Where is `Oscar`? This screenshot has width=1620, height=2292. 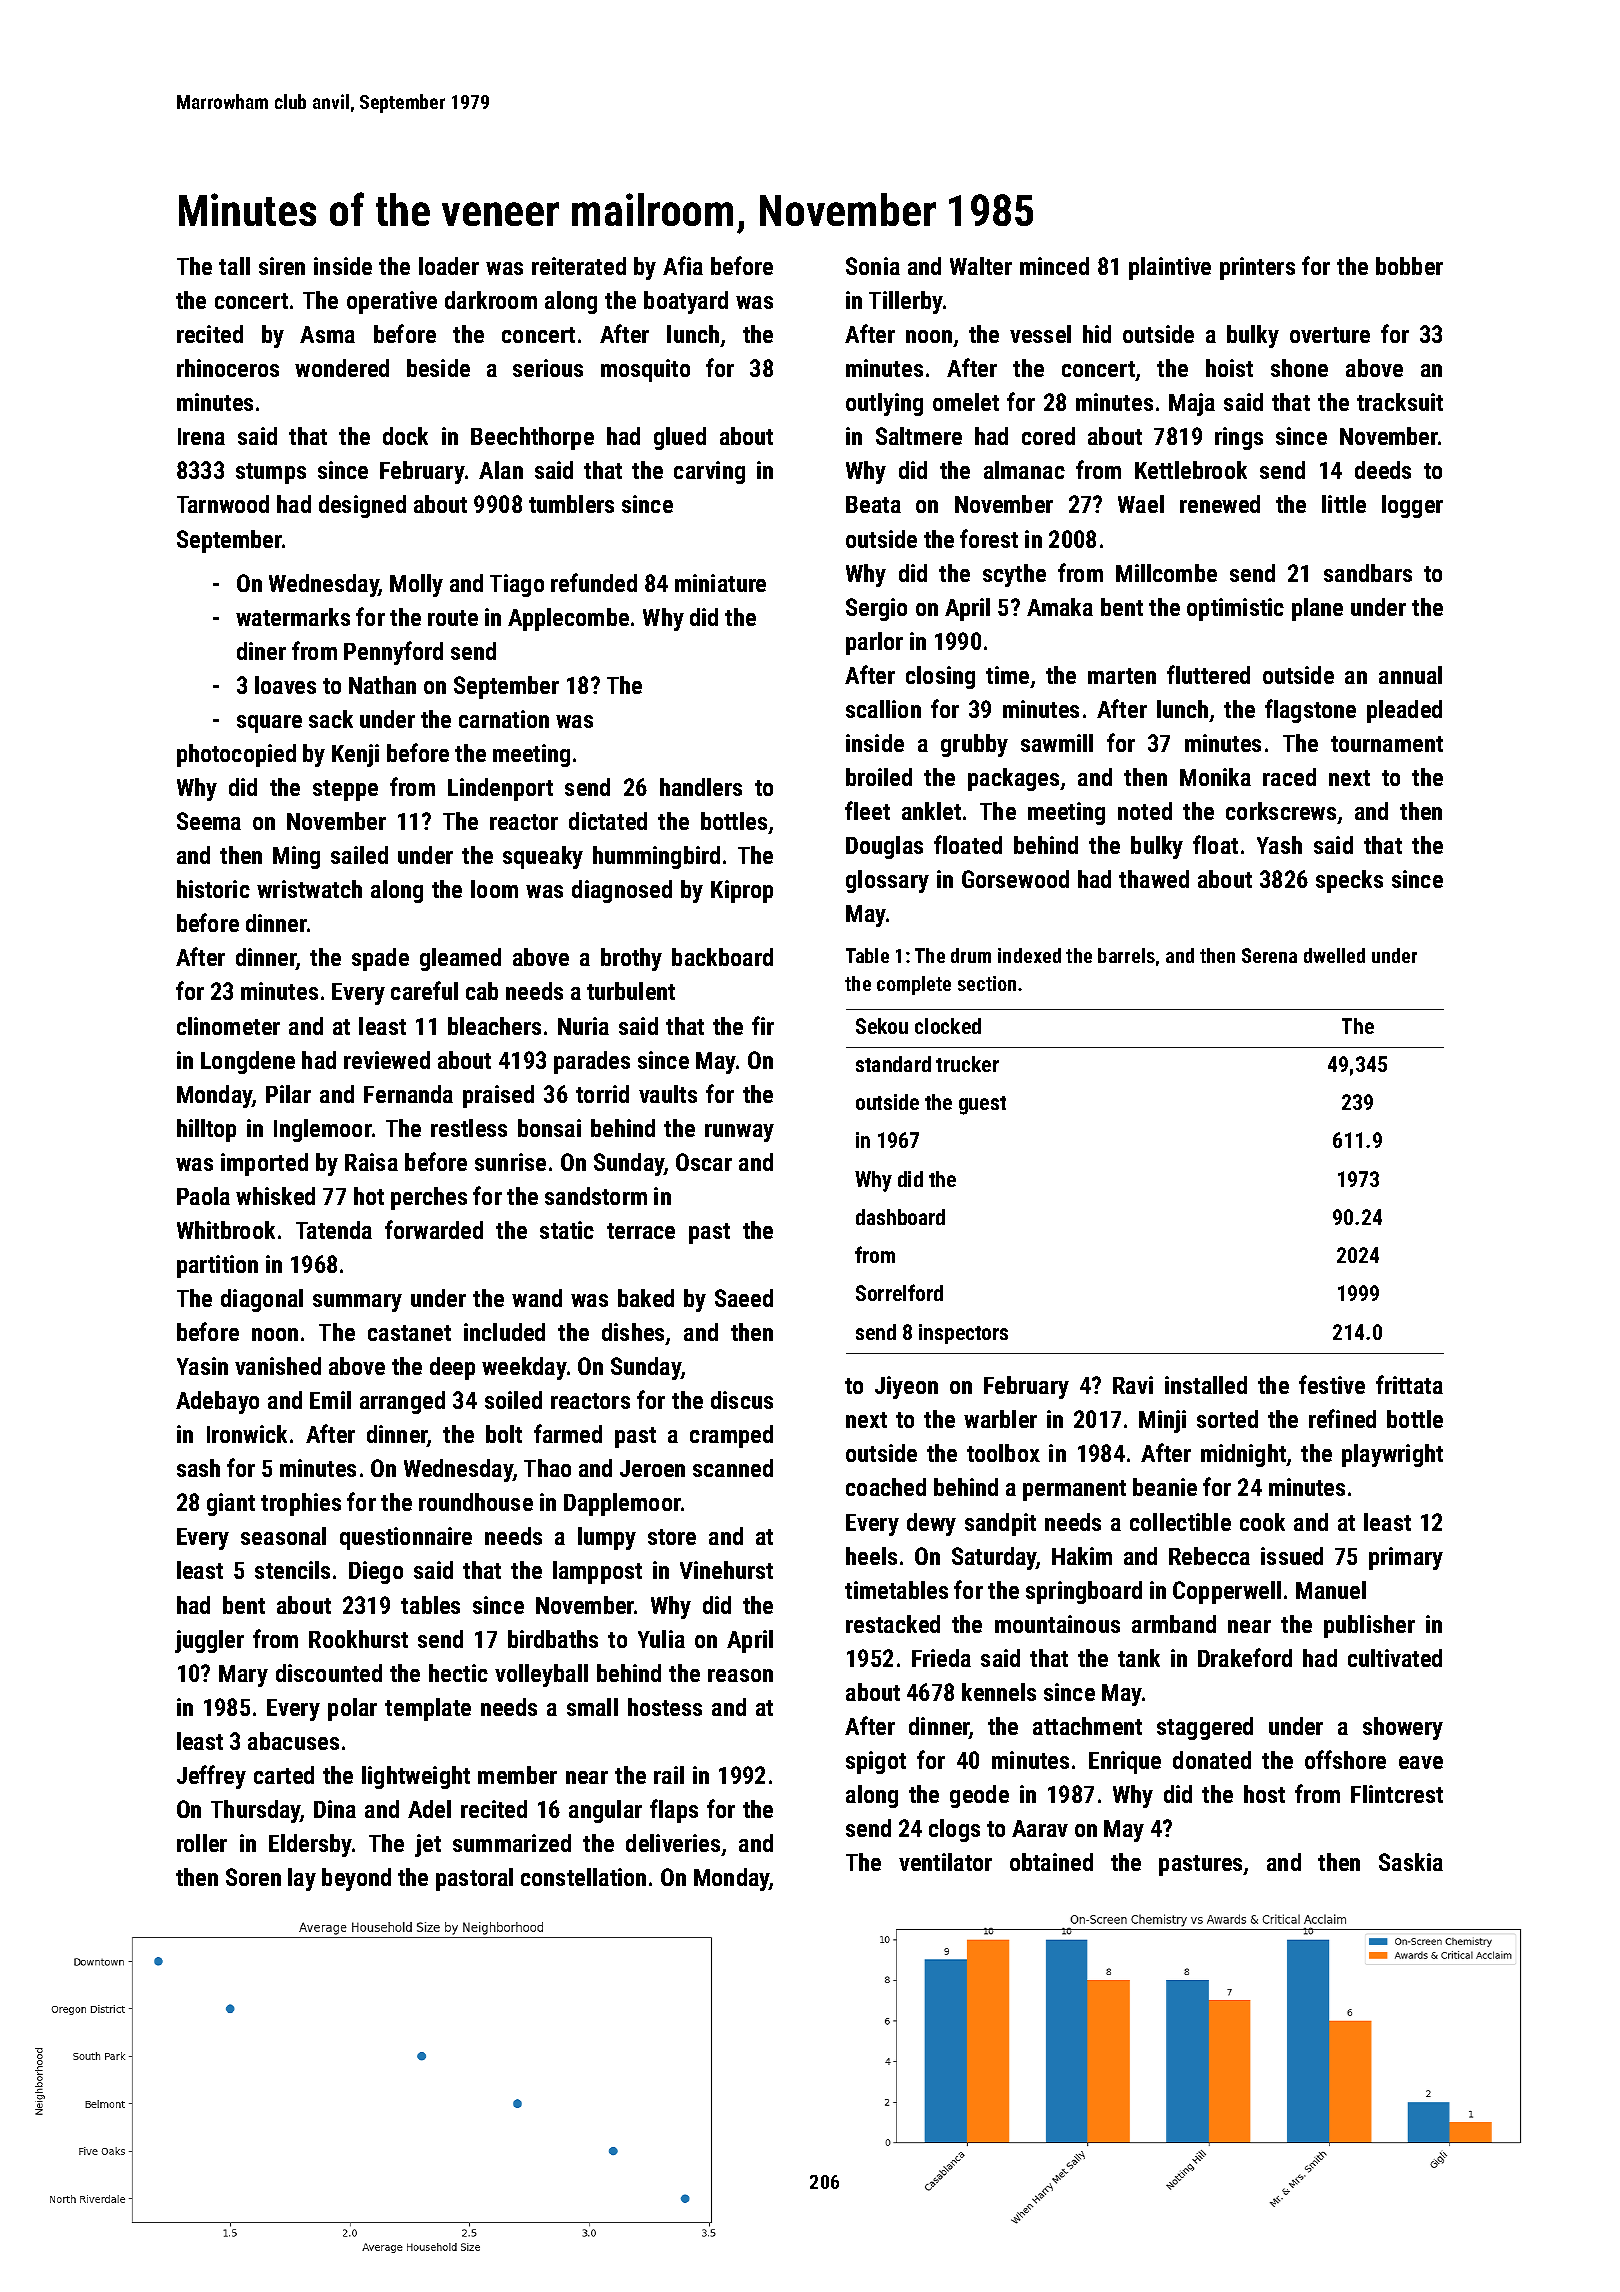 Oscar is located at coordinates (704, 1162).
